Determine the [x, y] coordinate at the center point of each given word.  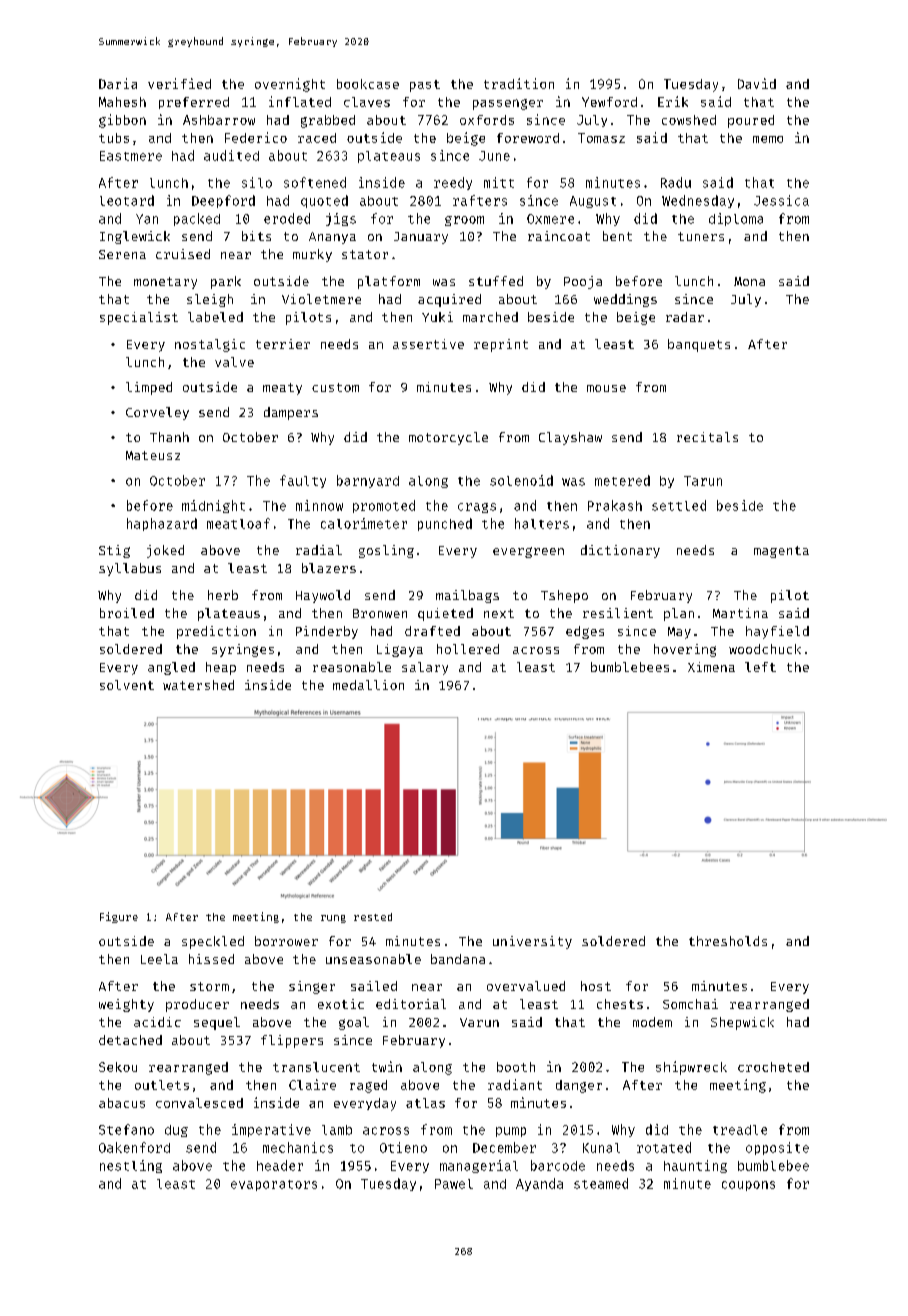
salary [425, 668]
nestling [131, 1166]
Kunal [601, 1148]
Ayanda [539, 1184]
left [760, 667]
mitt [499, 182]
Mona [749, 281]
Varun [479, 1022]
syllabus [130, 569]
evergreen [528, 552]
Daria [118, 83]
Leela [159, 959]
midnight [213, 506]
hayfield [777, 632]
